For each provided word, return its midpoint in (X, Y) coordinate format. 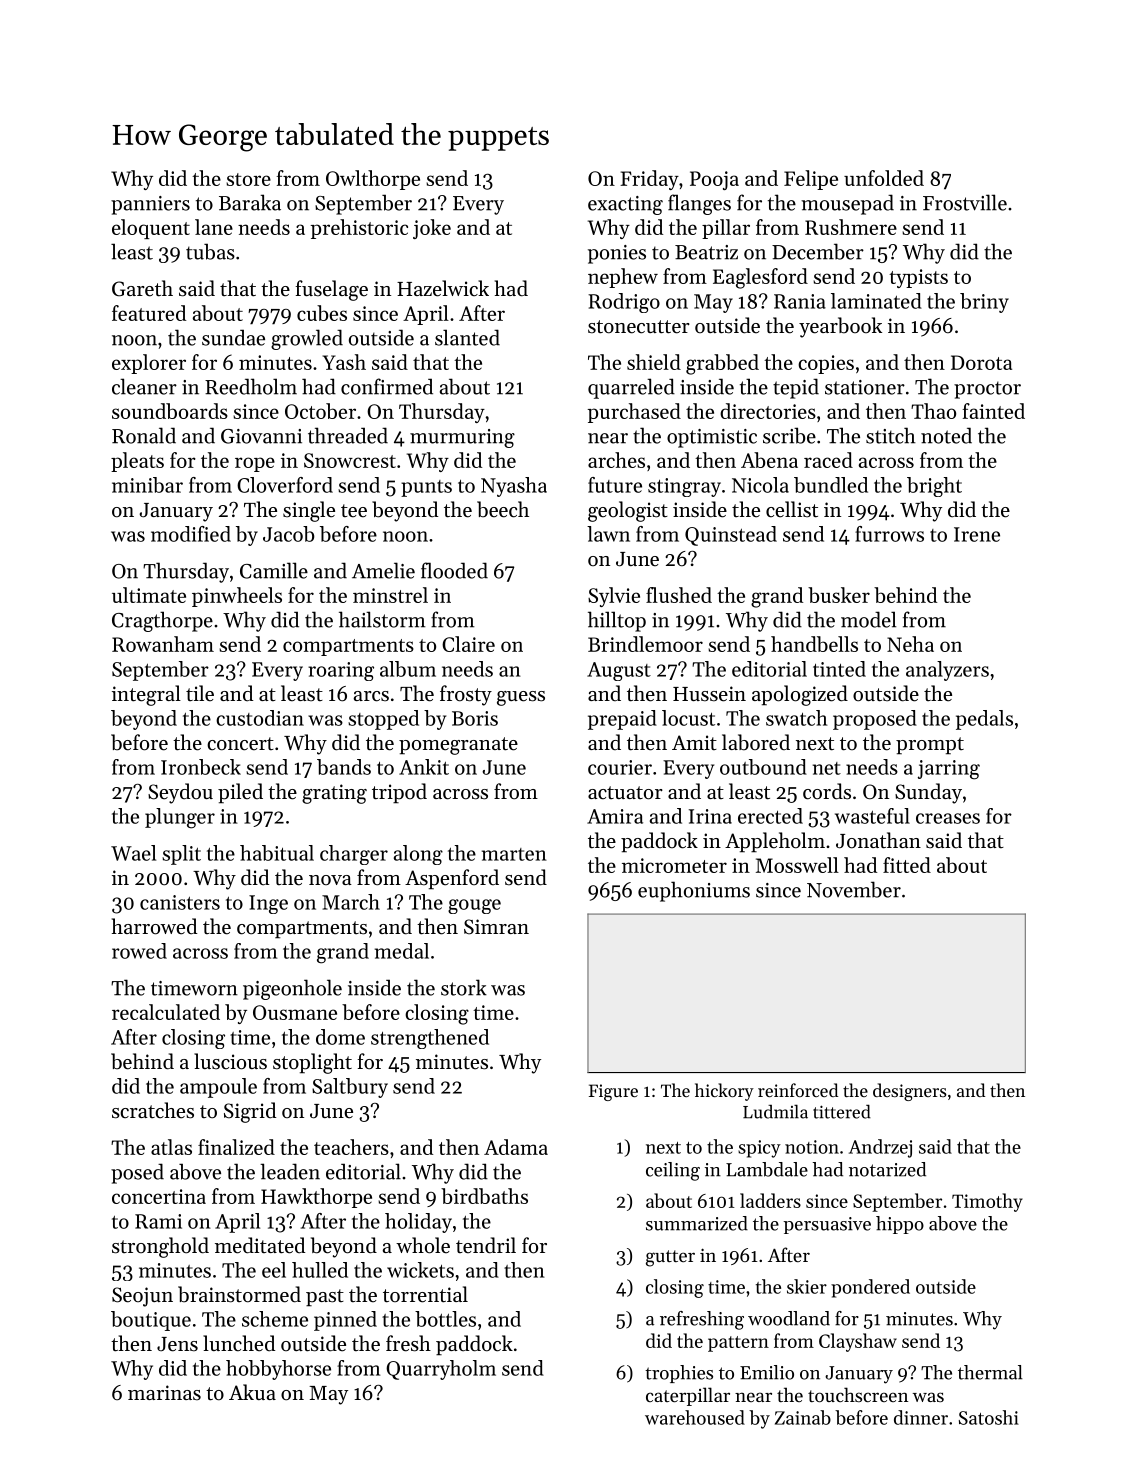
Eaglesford (760, 278)
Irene (977, 534)
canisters (180, 902)
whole (423, 1245)
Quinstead (731, 536)
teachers (351, 1147)
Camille (274, 570)
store (248, 179)
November (854, 889)
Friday (649, 180)
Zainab (803, 1417)
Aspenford (452, 879)
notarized (887, 1169)
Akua (252, 1392)
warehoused (695, 1417)
